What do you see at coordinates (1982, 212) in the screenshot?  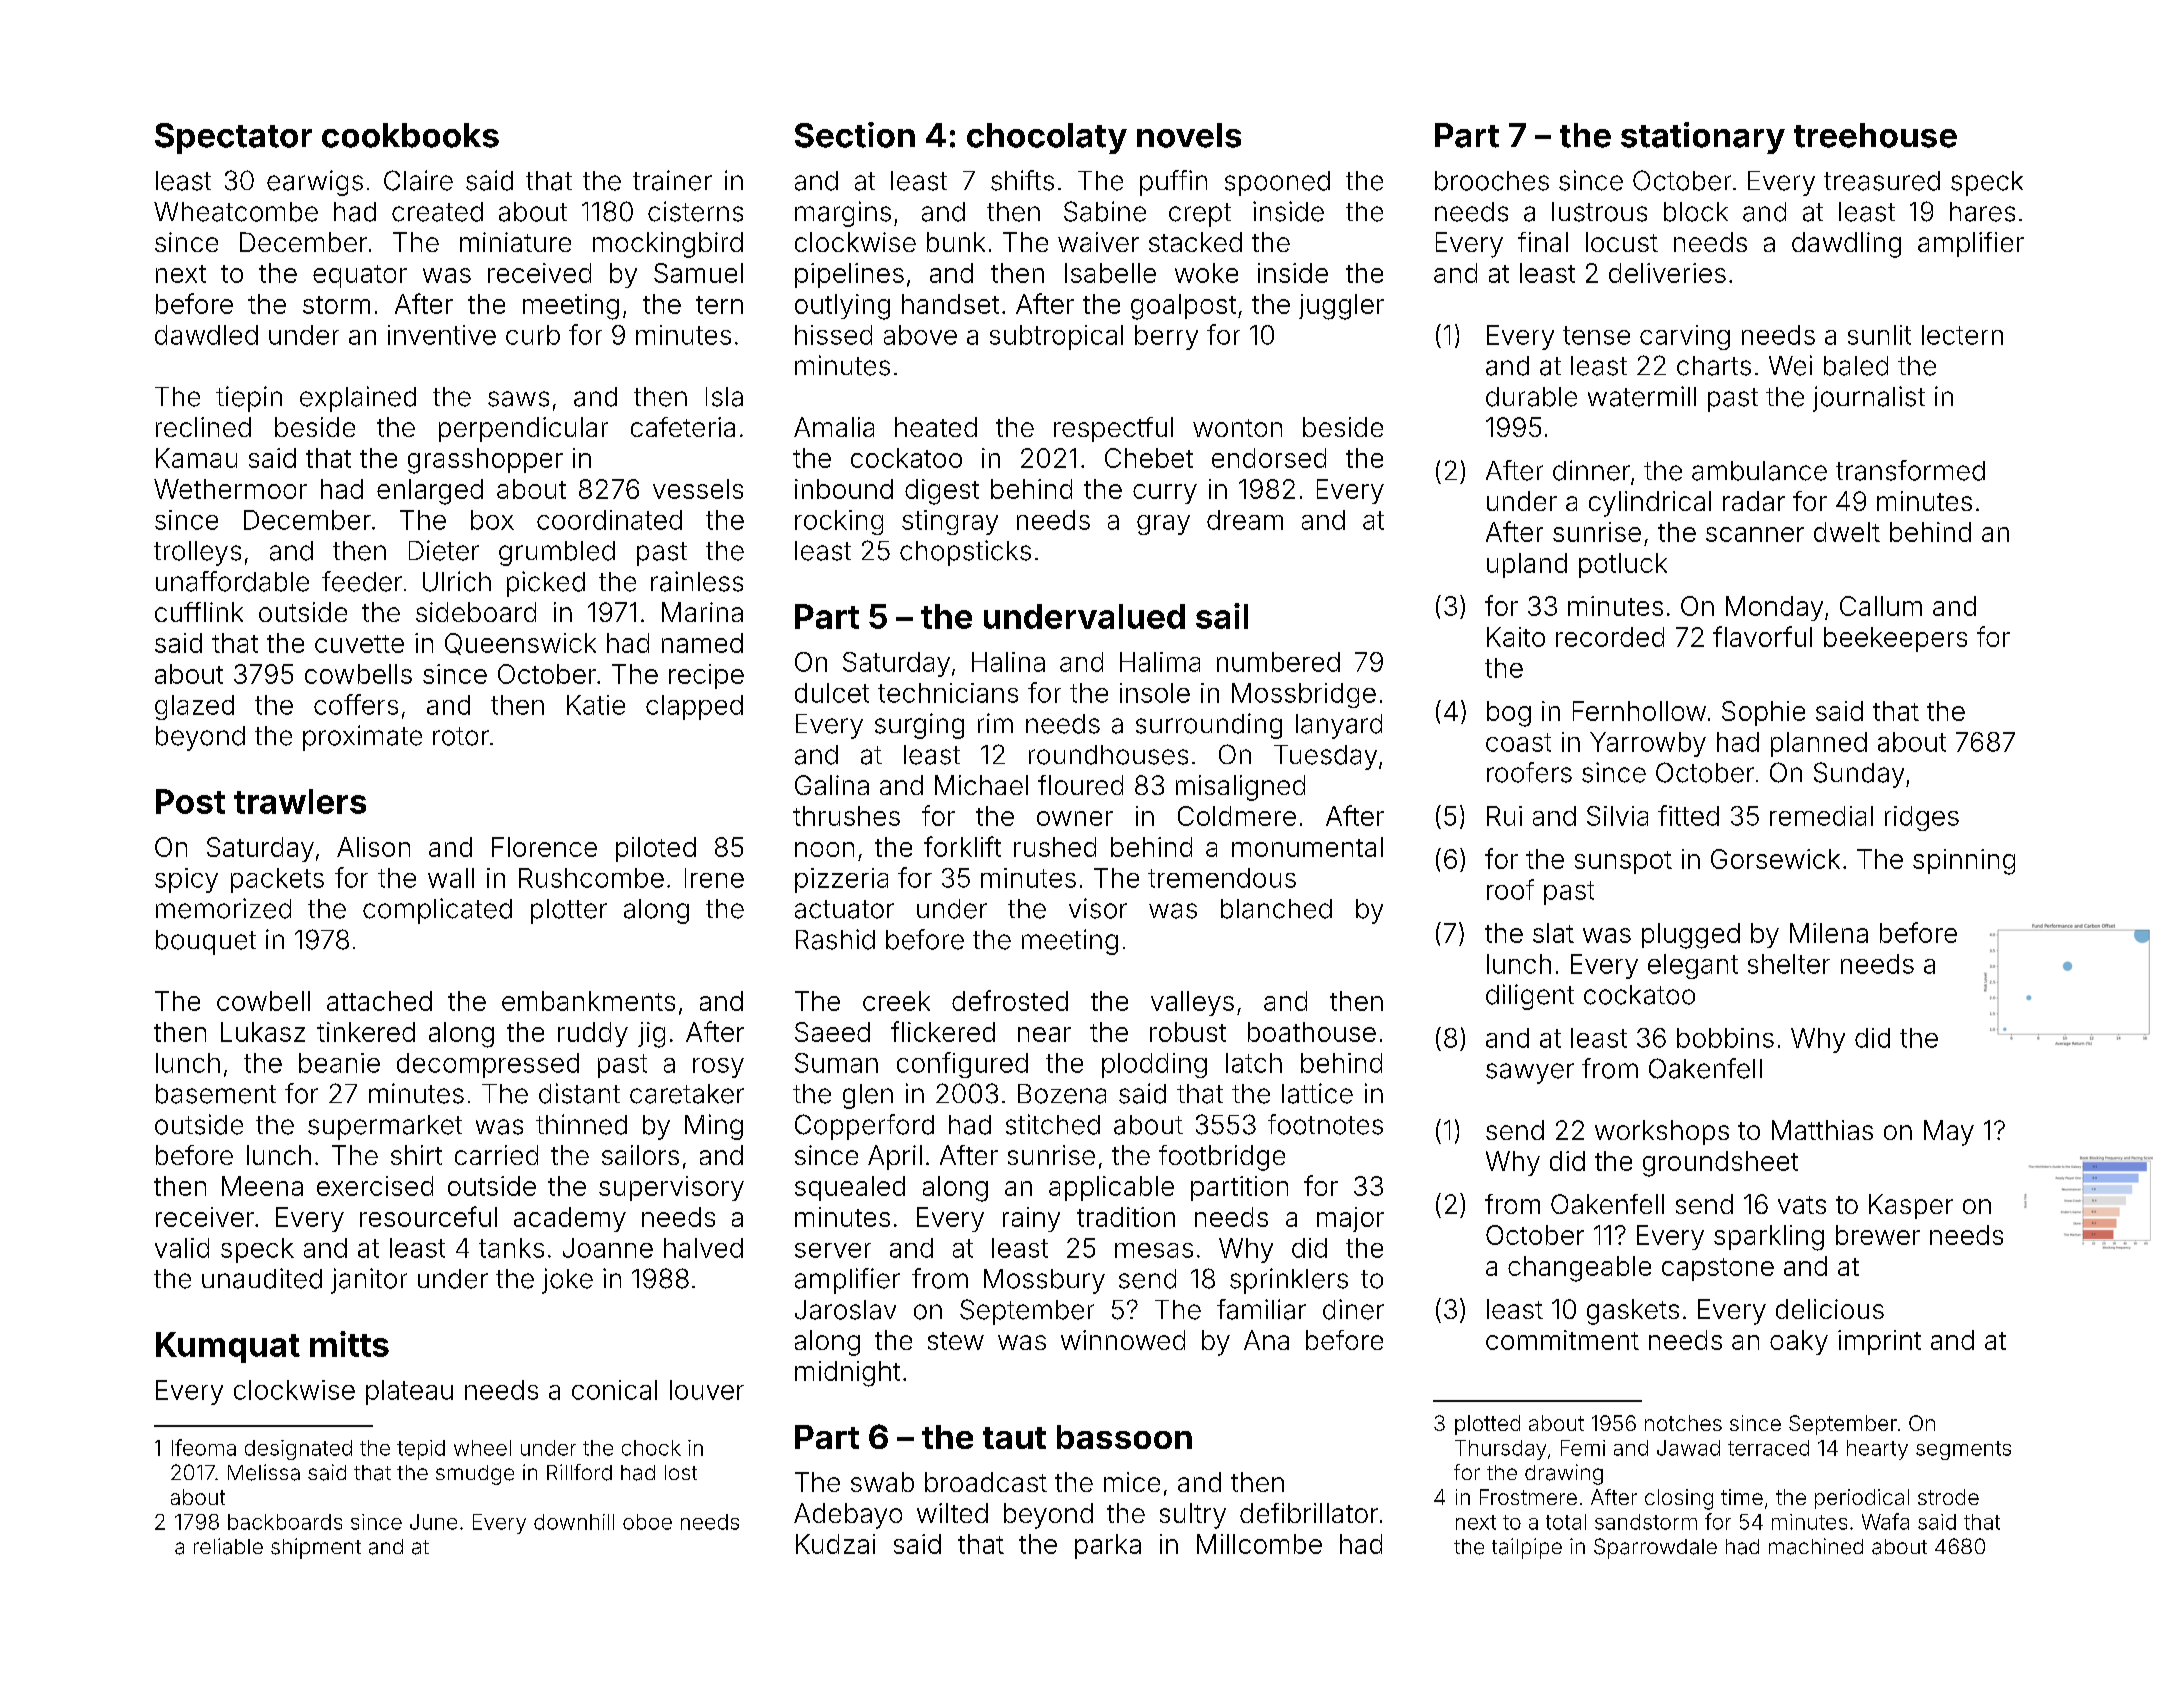 I see `hares` at bounding box center [1982, 212].
